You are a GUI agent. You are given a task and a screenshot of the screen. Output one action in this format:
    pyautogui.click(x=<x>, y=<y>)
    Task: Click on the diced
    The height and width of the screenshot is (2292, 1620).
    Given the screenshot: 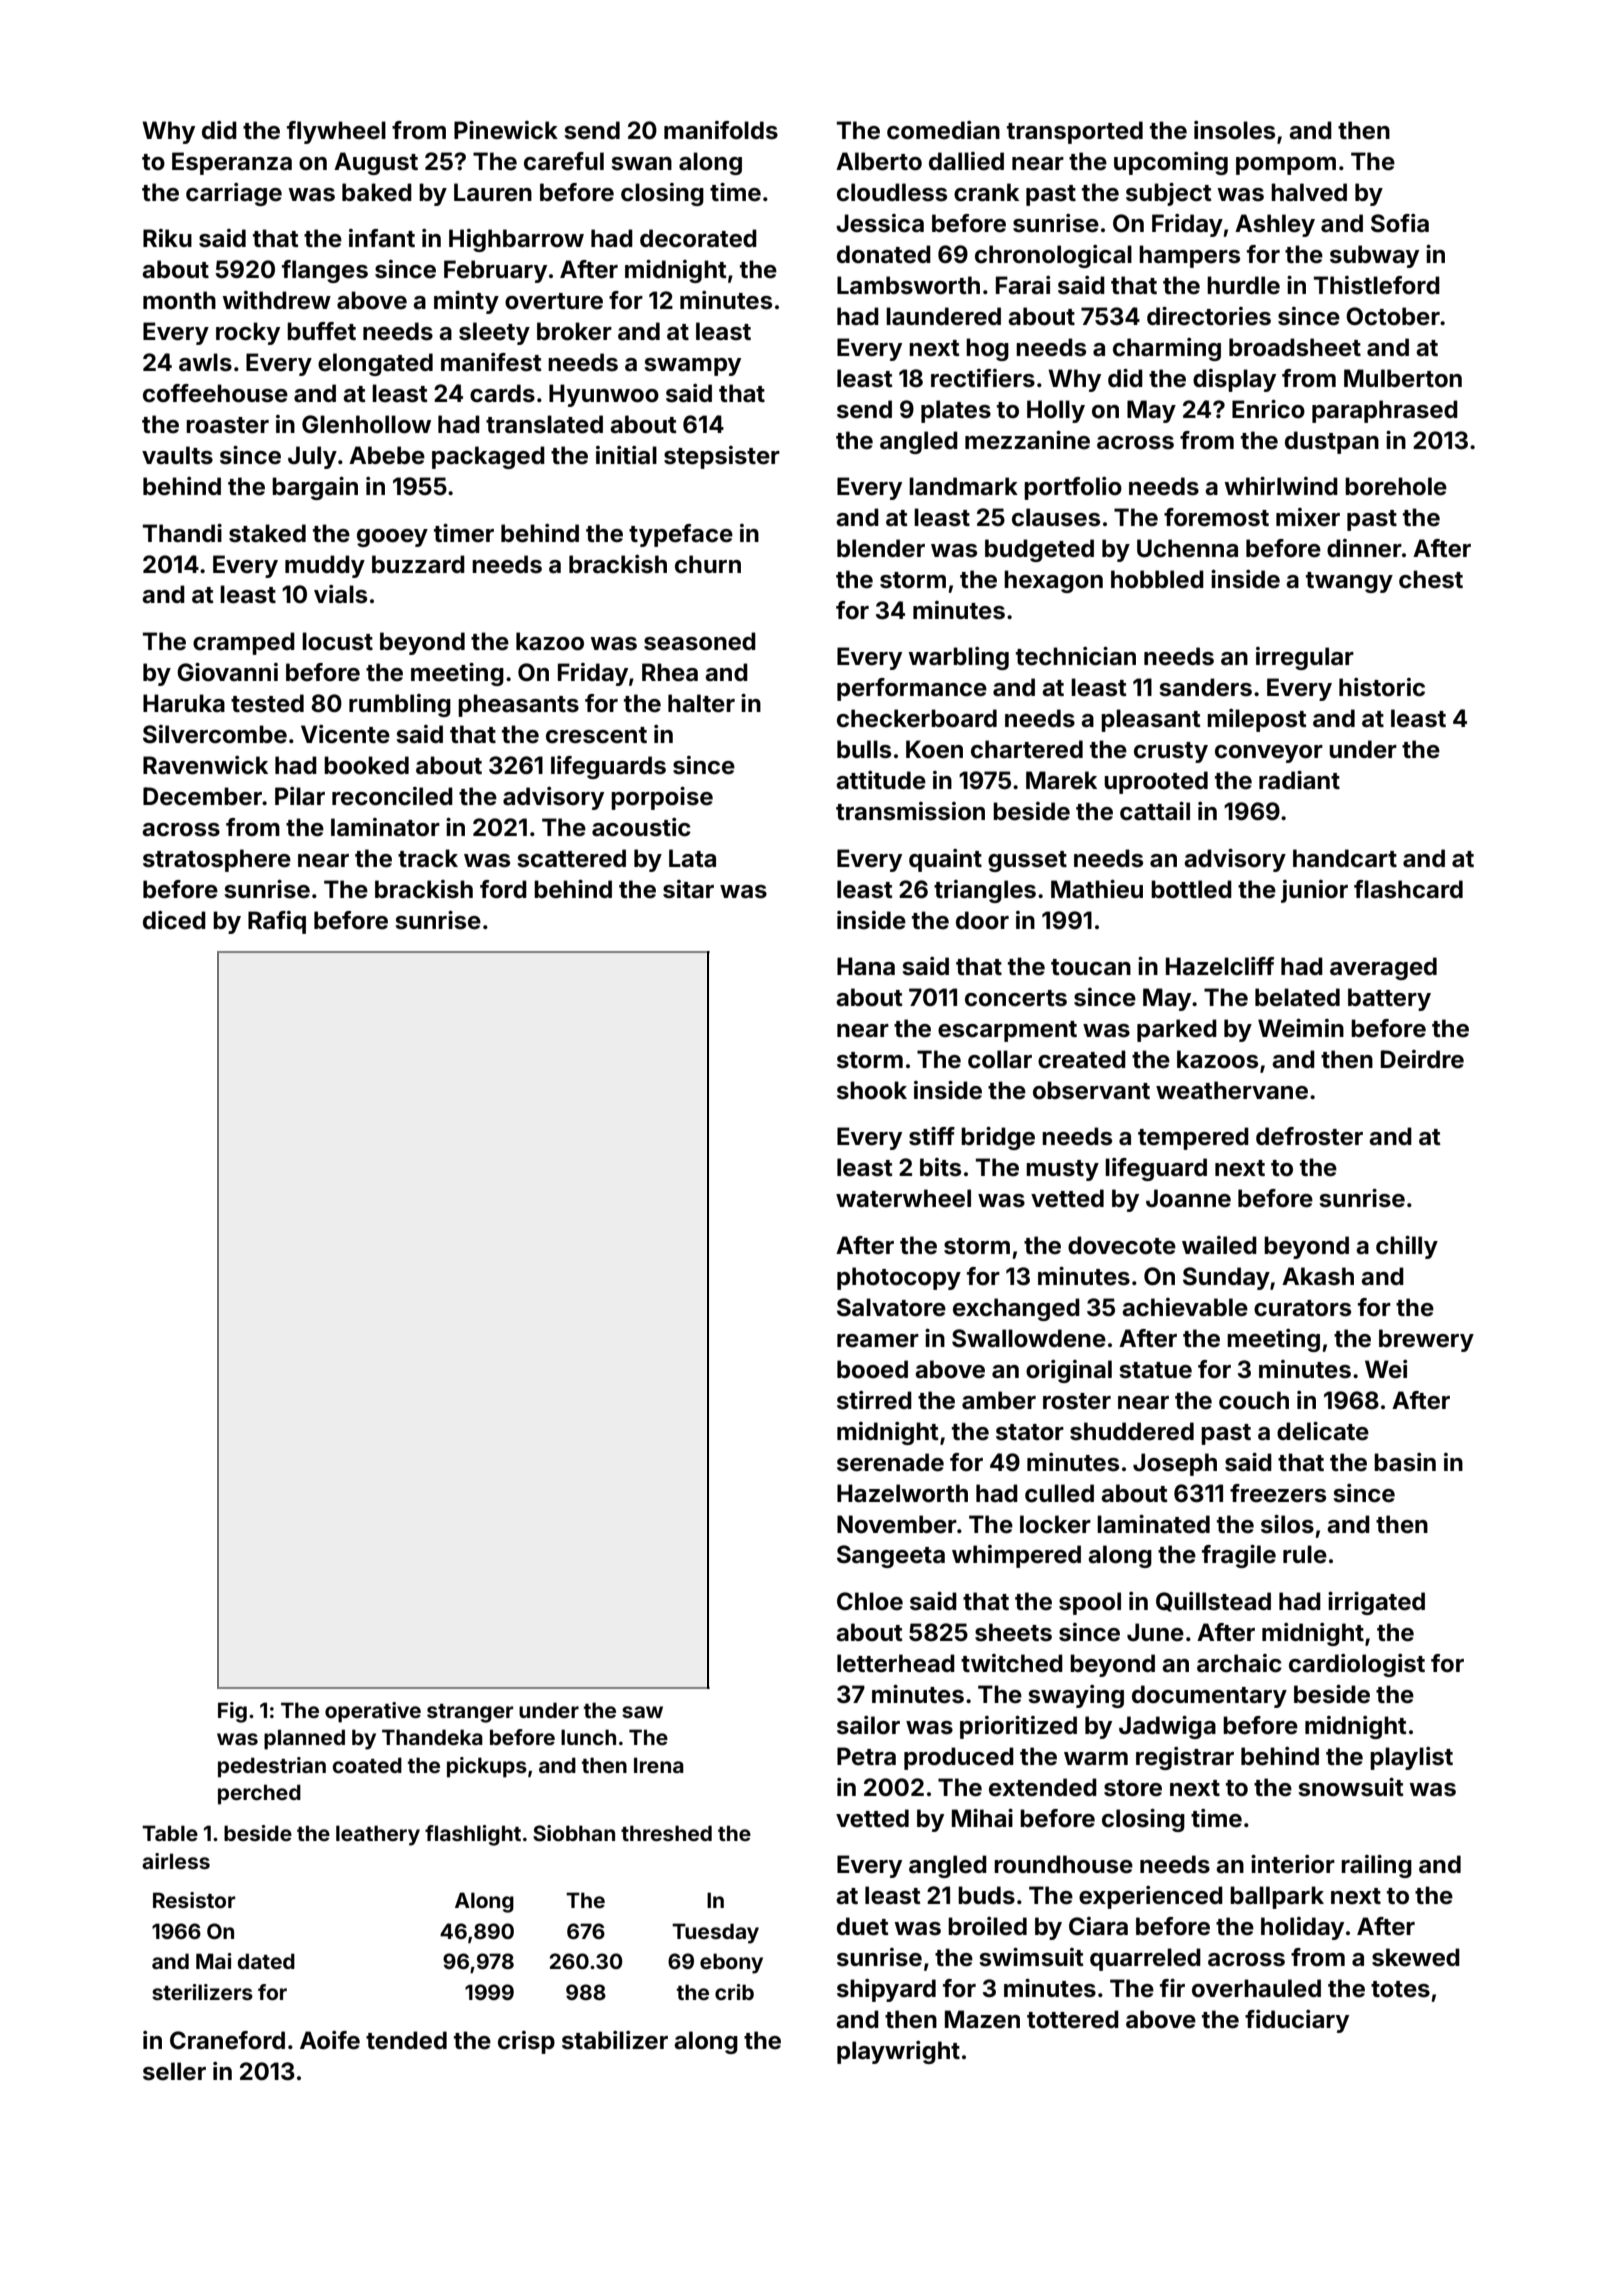 What is the action you would take?
    pyautogui.click(x=174, y=920)
